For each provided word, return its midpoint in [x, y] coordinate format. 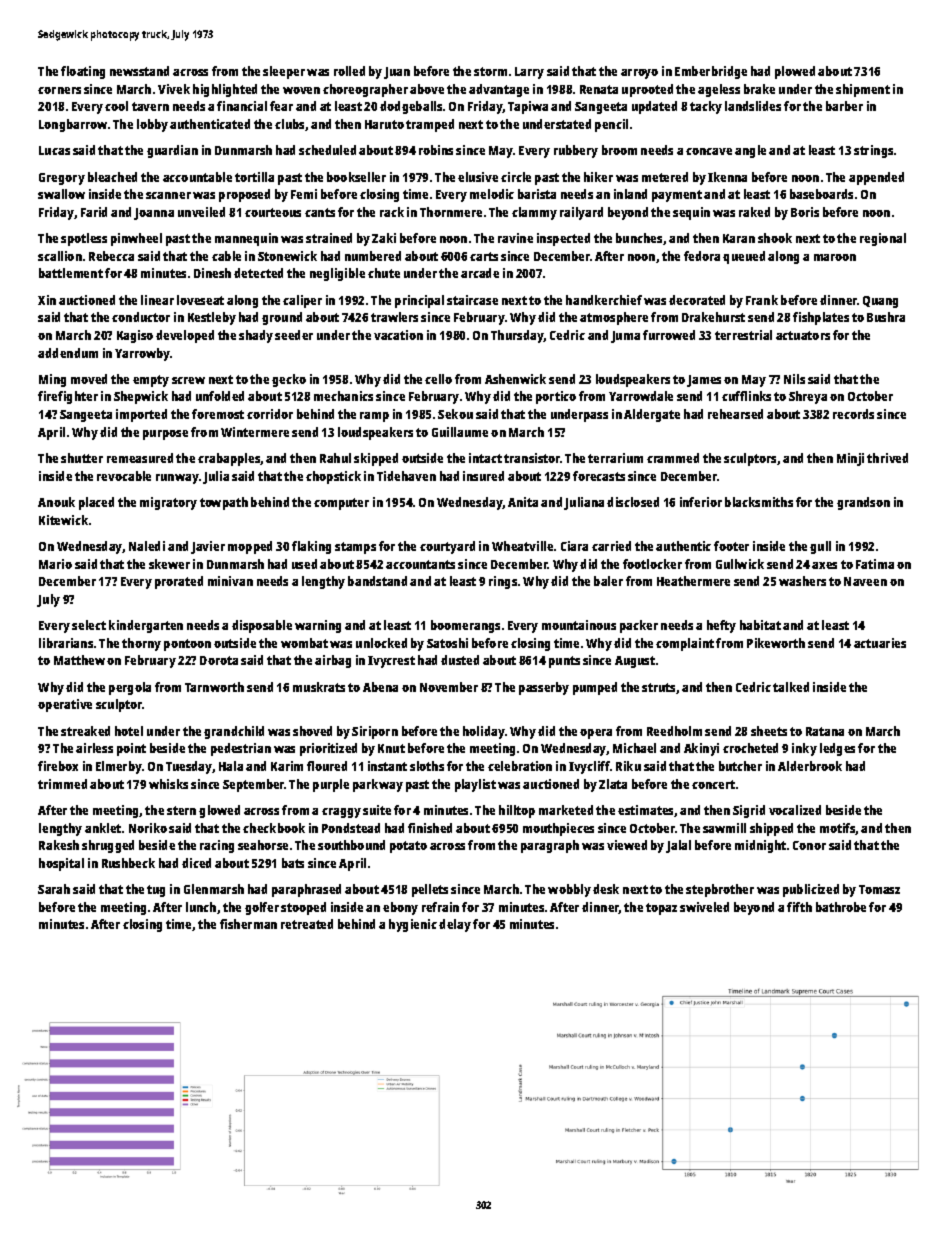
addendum [68, 353]
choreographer [365, 90]
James [704, 381]
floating [83, 72]
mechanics [343, 396]
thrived [887, 458]
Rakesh [59, 845]
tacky [706, 107]
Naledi [147, 546]
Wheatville [522, 546]
